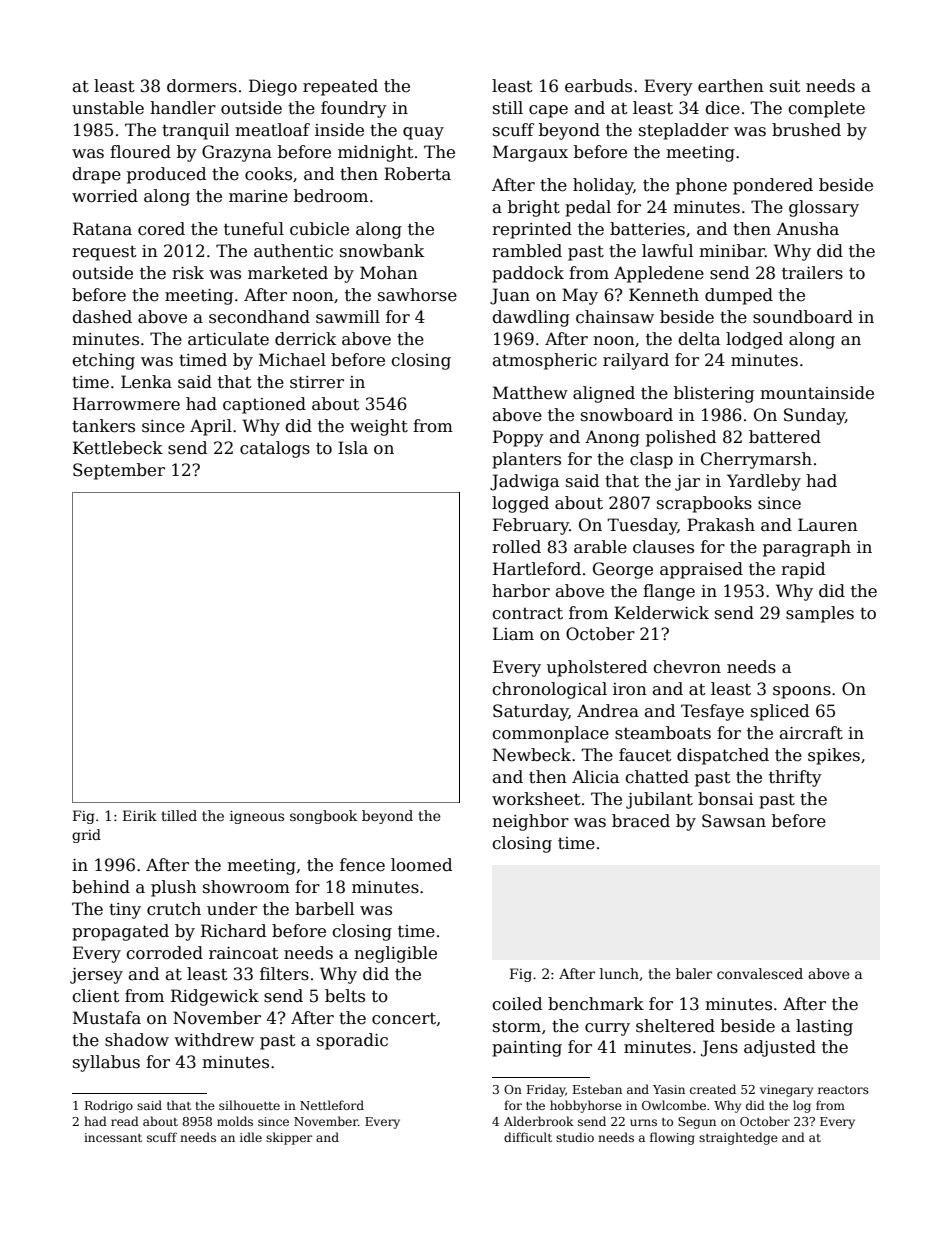 This image has width=952, height=1233. I want to click on dormers, so click(202, 86).
